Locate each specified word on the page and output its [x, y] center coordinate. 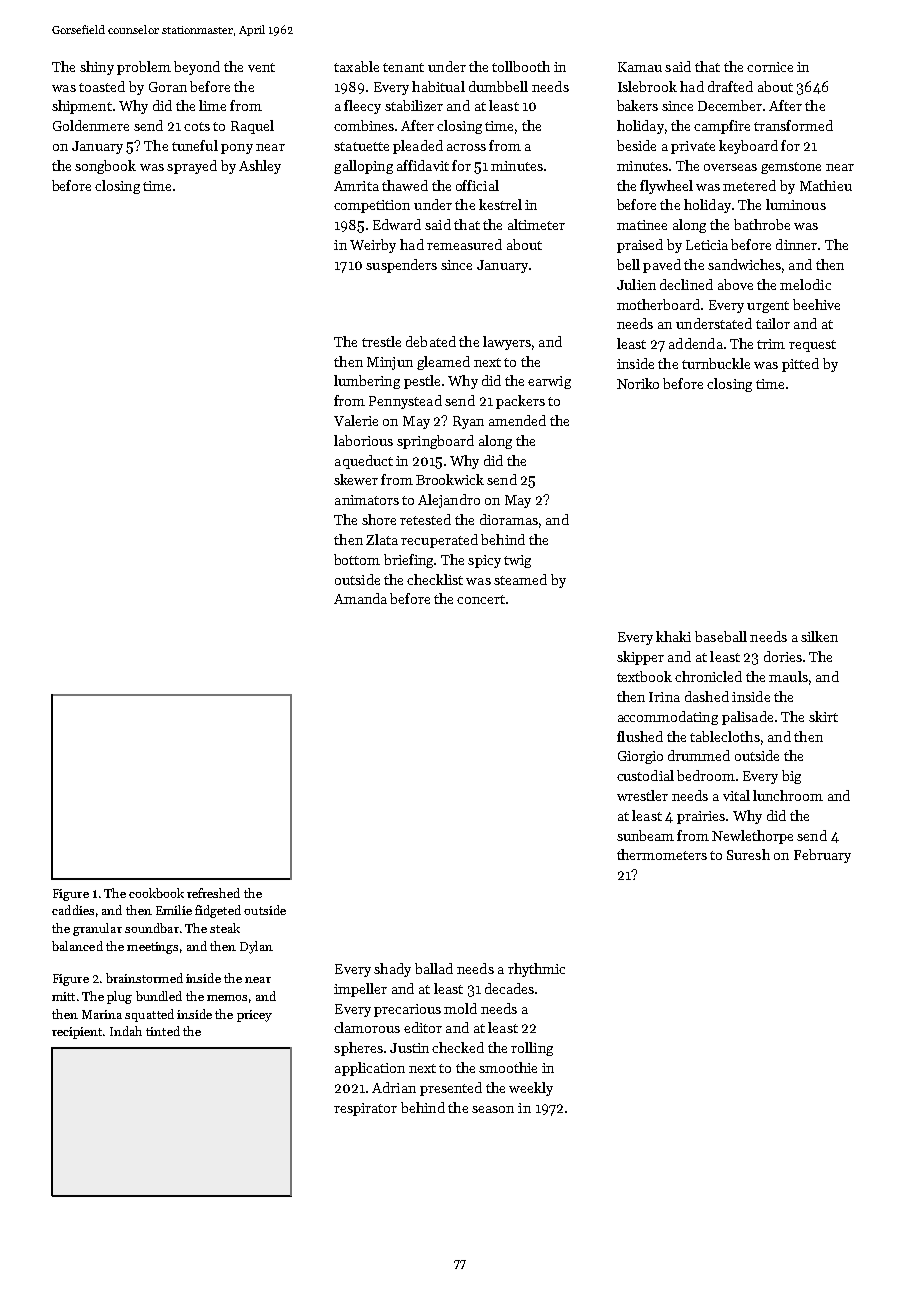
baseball [721, 636]
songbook [105, 167]
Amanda [360, 598]
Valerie [356, 420]
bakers [637, 105]
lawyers [507, 343]
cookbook [156, 893]
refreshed [213, 893]
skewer [356, 479]
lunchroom [788, 795]
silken [819, 636]
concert [481, 599]
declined [686, 284]
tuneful [195, 145]
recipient [77, 1033]
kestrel [500, 204]
